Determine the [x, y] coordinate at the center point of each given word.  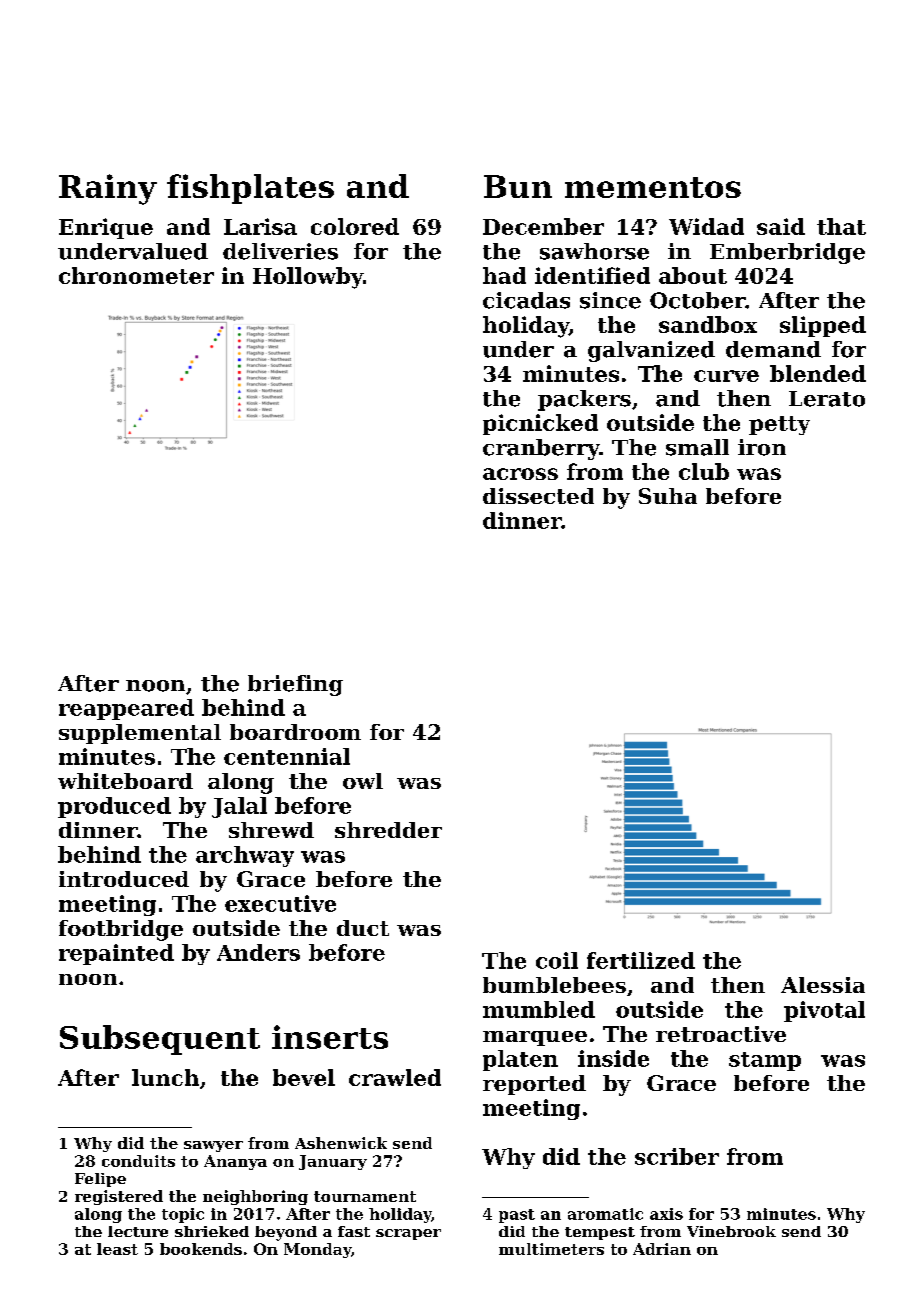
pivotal [824, 1011]
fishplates [250, 189]
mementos [653, 187]
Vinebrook [731, 1231]
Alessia [823, 985]
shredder [388, 830]
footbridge [121, 930]
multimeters [551, 1249]
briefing [295, 685]
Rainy [108, 189]
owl [363, 781]
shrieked [212, 1231]
